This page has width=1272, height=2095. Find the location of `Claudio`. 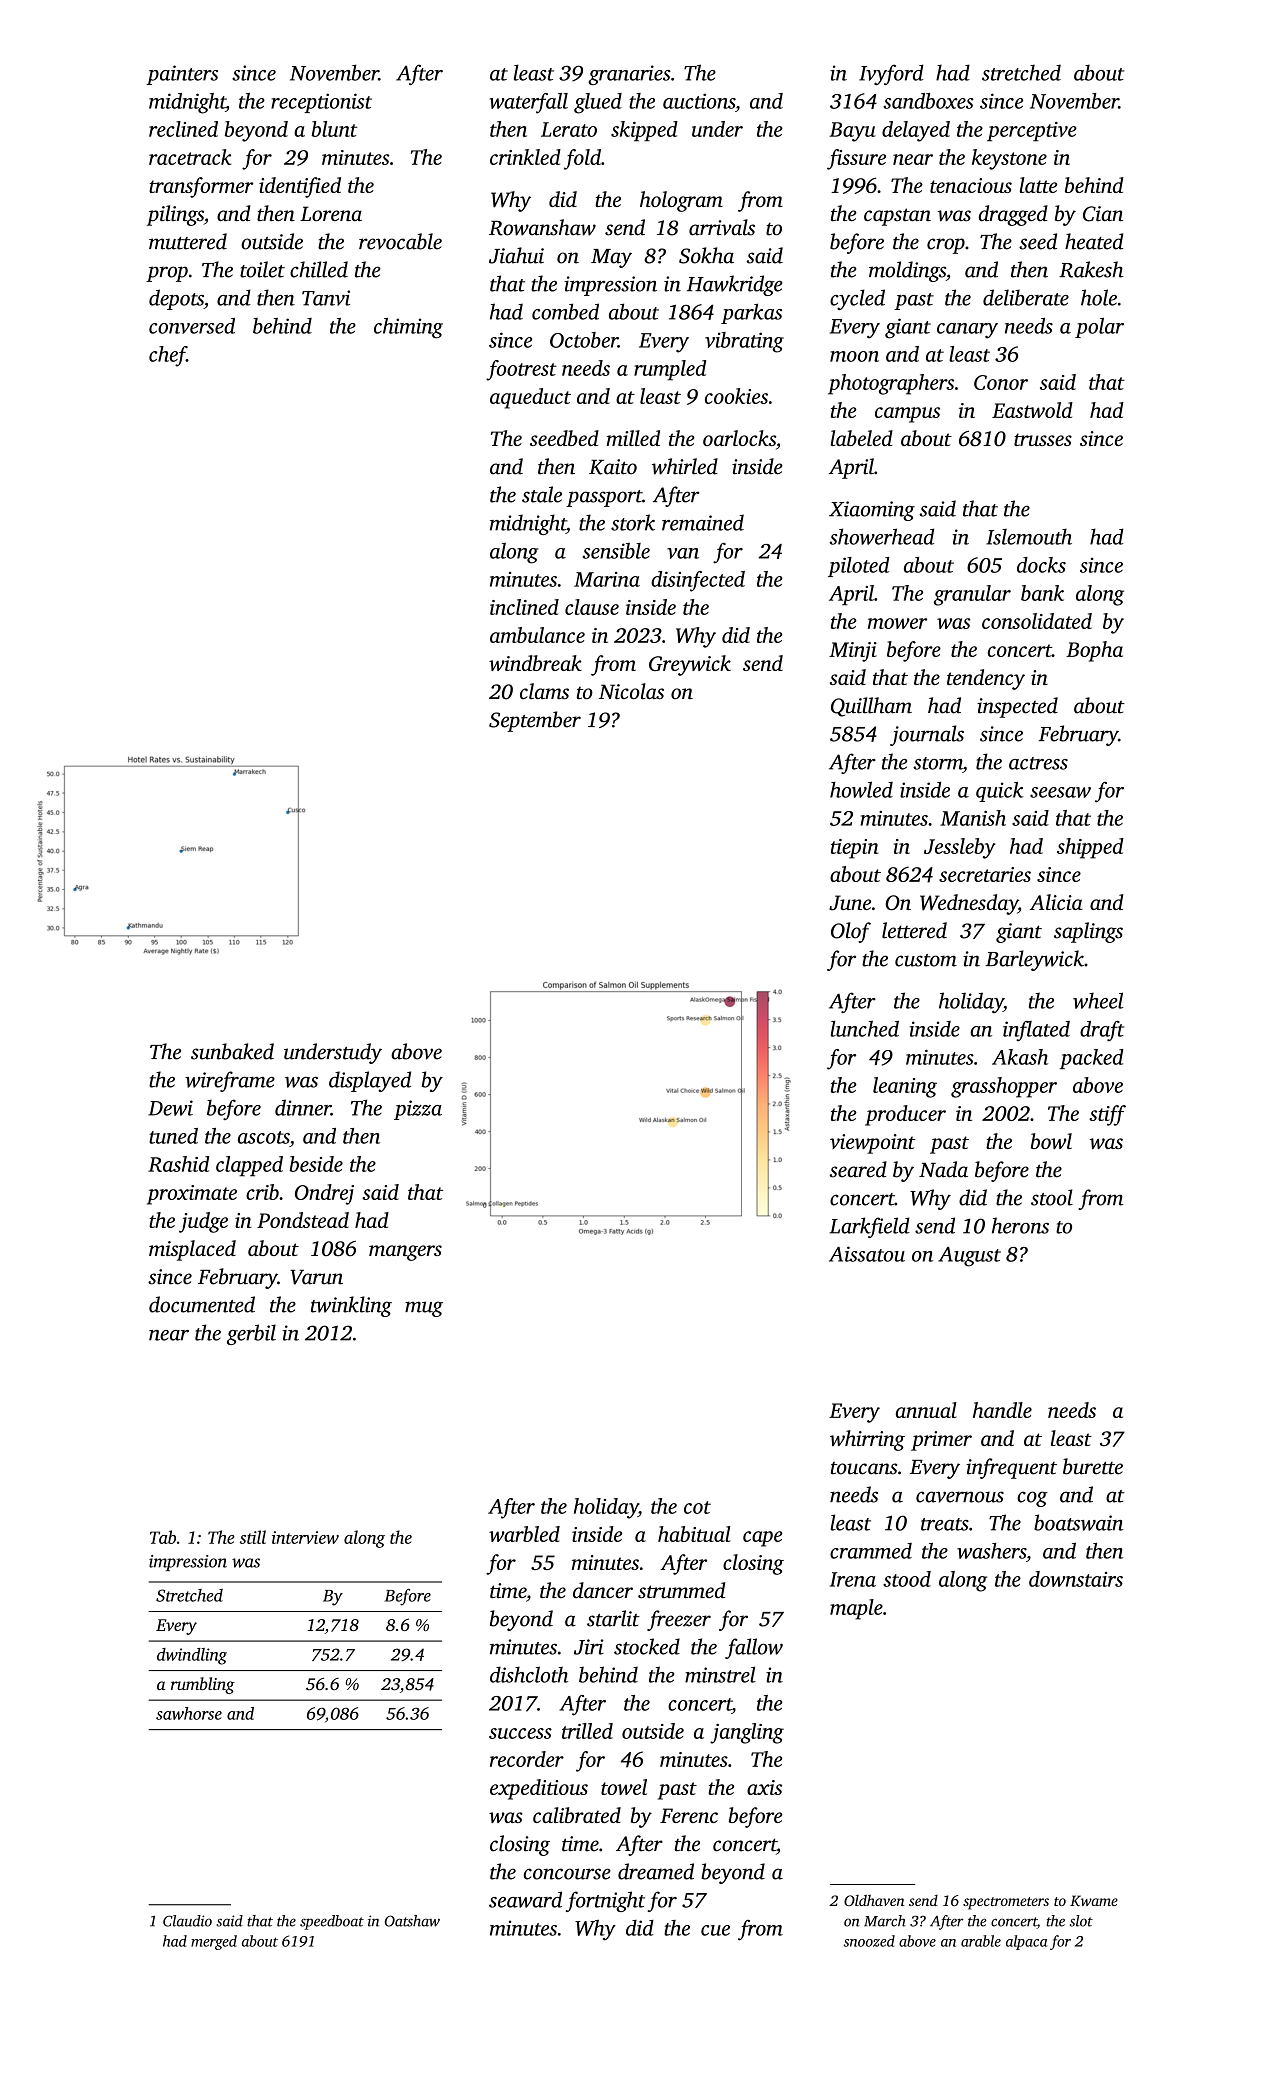

Claudio is located at coordinates (187, 1921).
